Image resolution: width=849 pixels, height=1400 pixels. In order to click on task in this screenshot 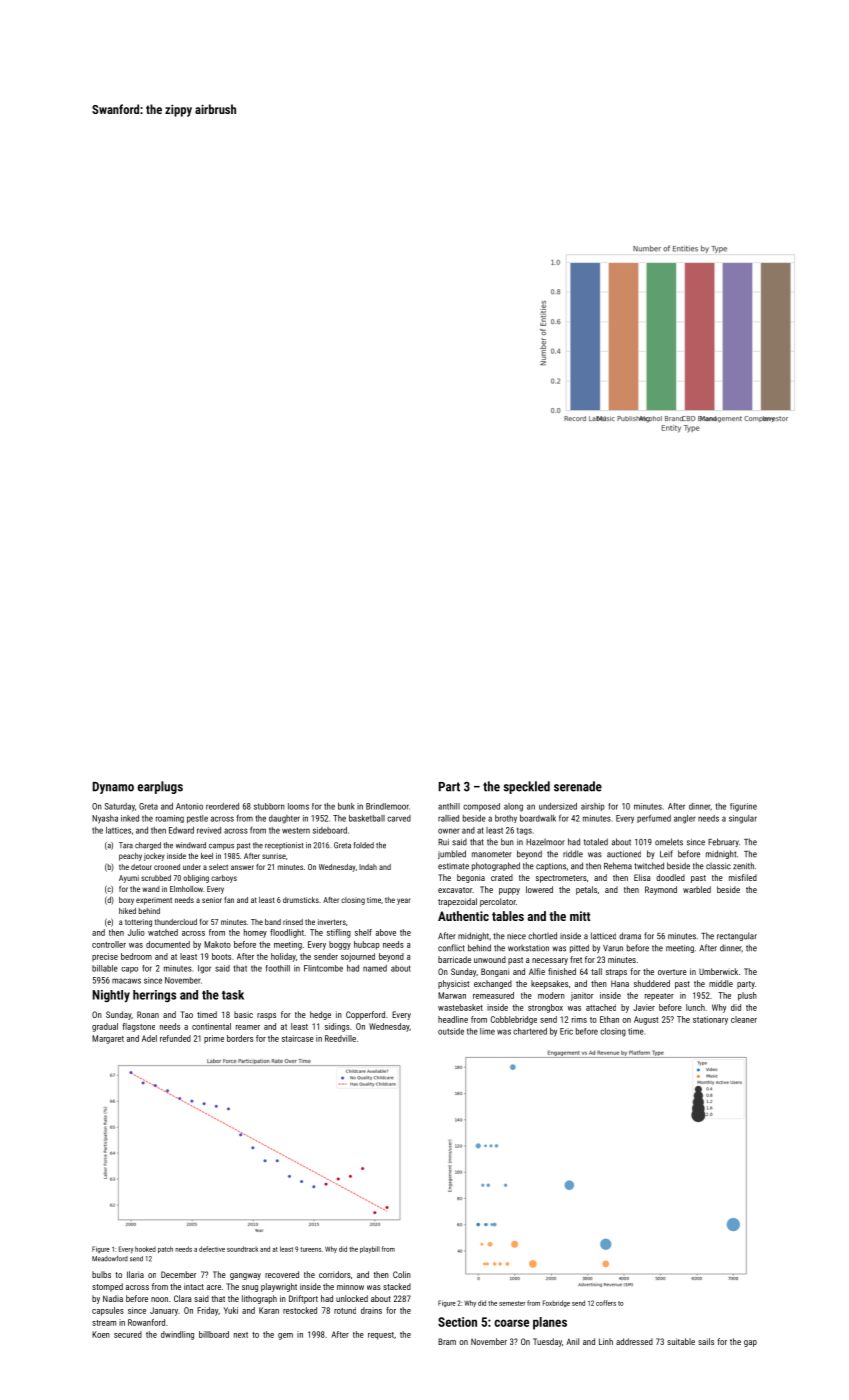, I will do `click(233, 995)`.
